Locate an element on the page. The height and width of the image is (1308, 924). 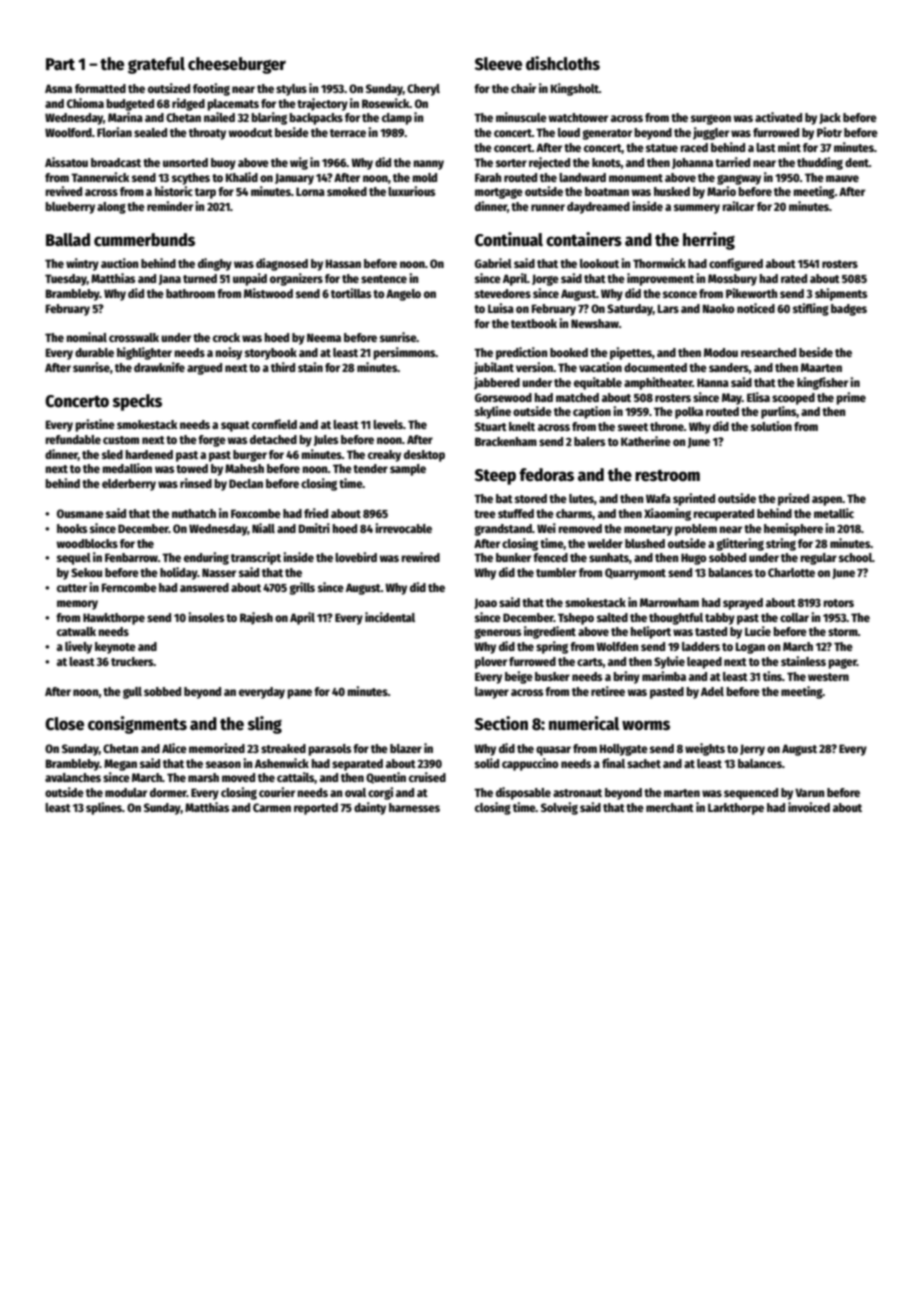
mortgage is located at coordinates (499, 193).
